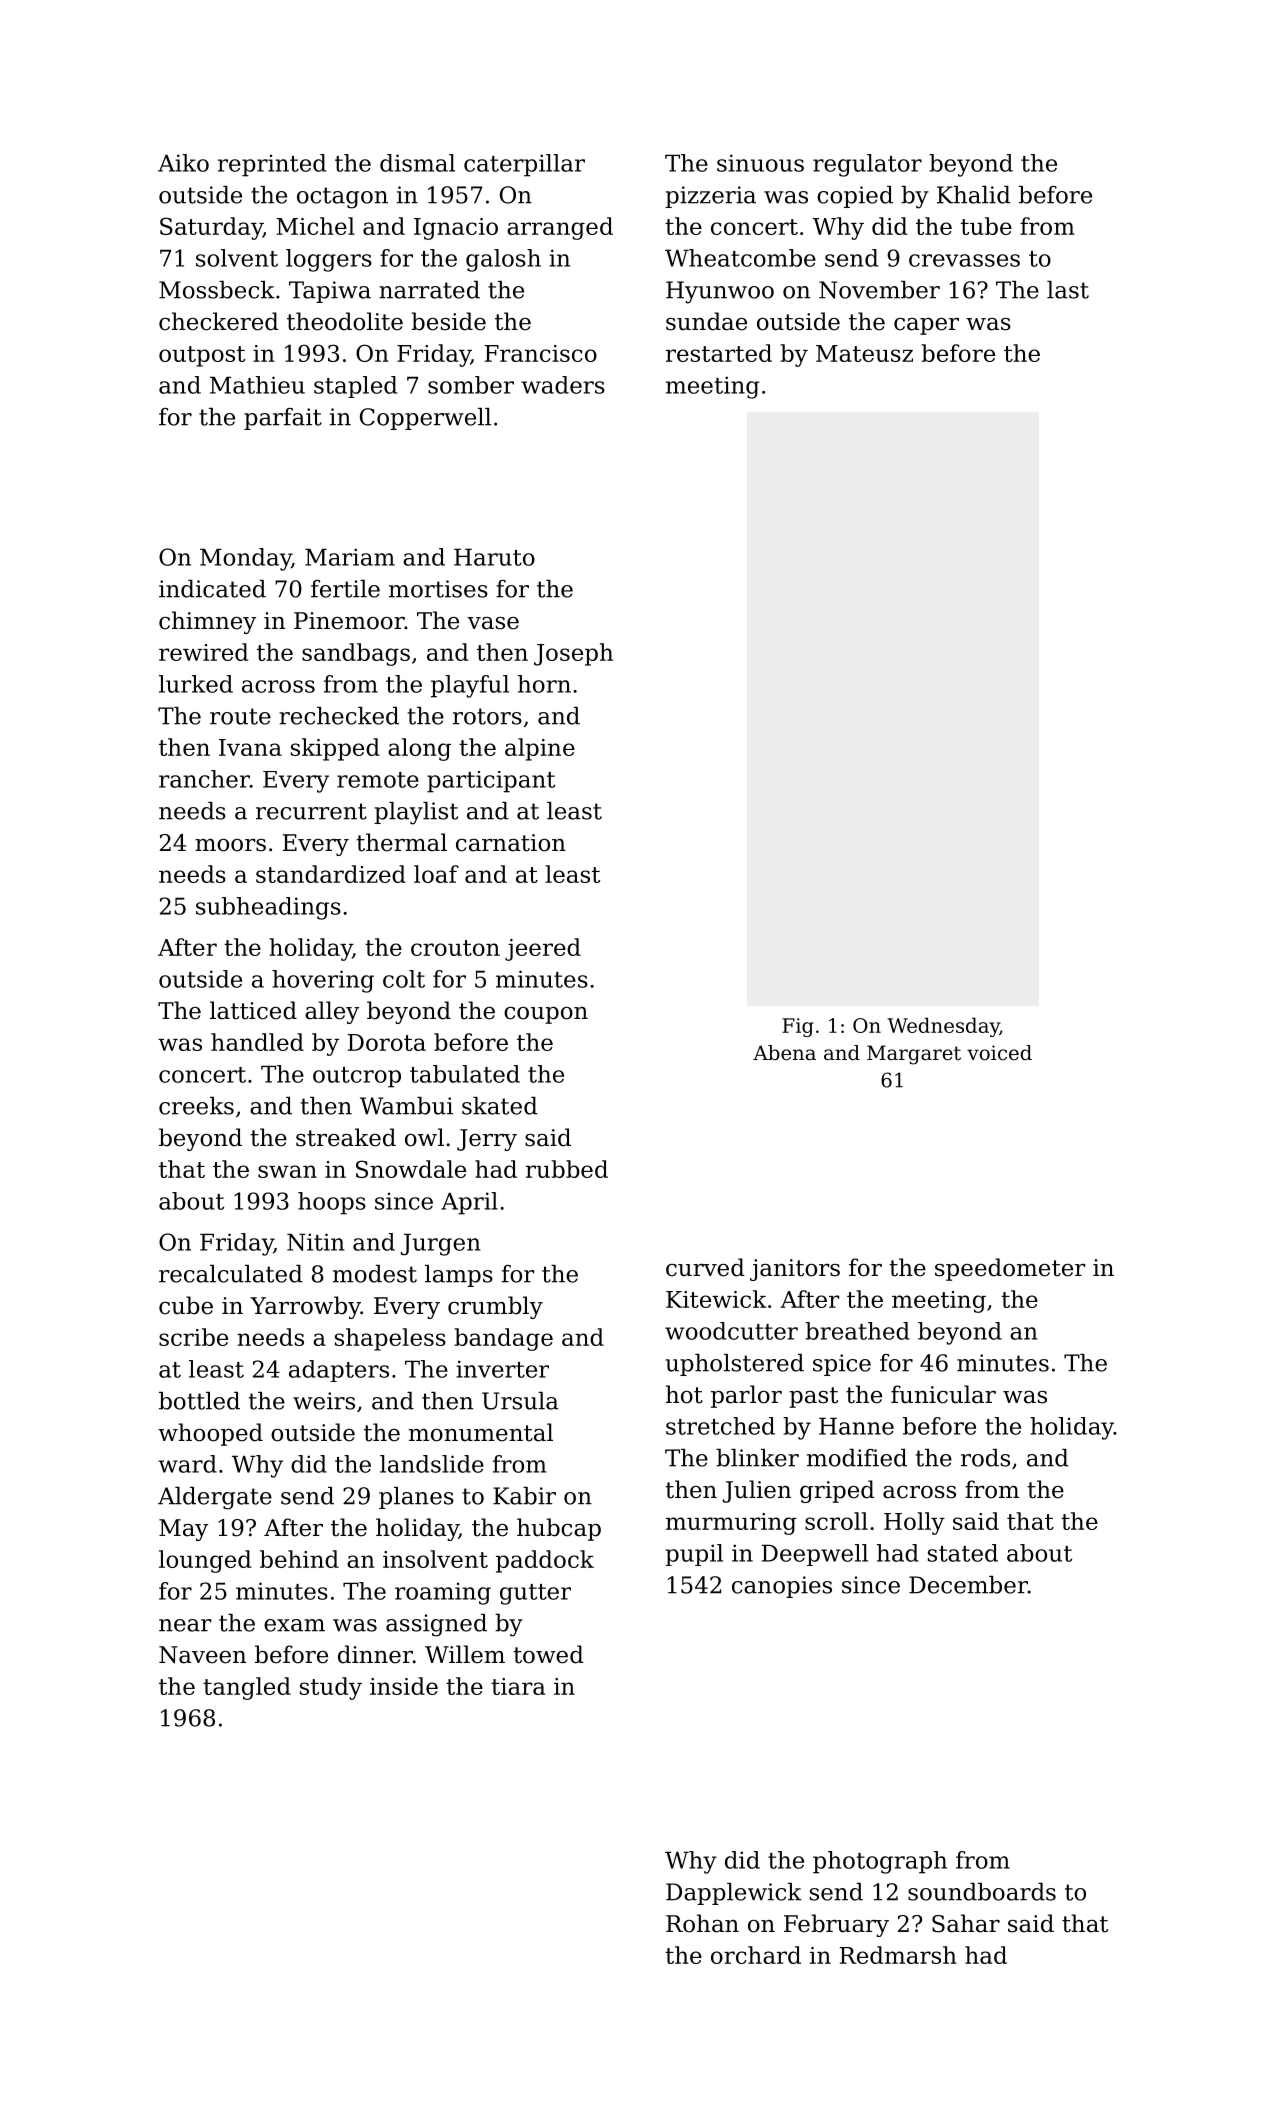 The width and height of the screenshot is (1279, 2106). I want to click on Aiko, so click(183, 163).
